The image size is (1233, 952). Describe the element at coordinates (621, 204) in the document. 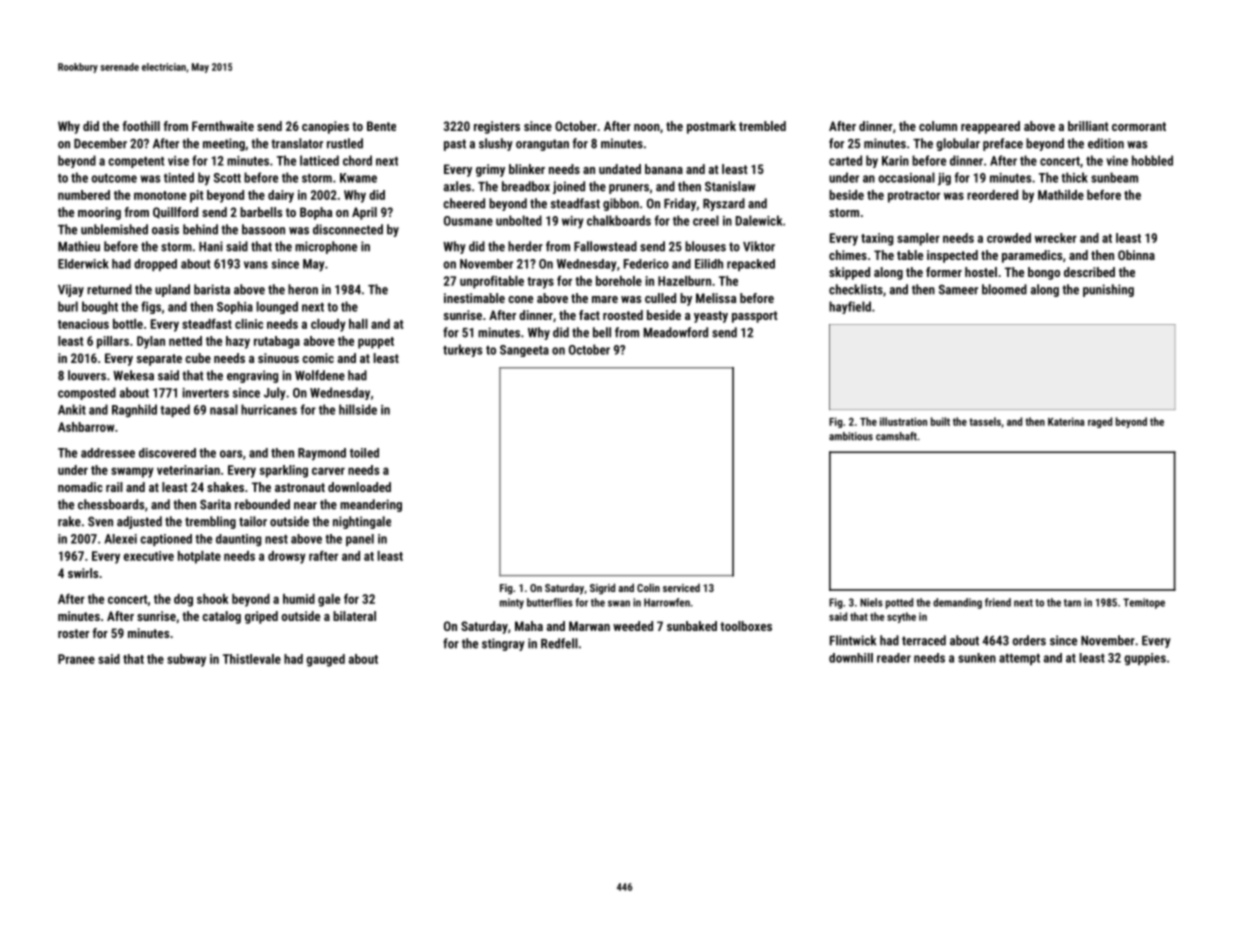

I see `gibbon` at that location.
